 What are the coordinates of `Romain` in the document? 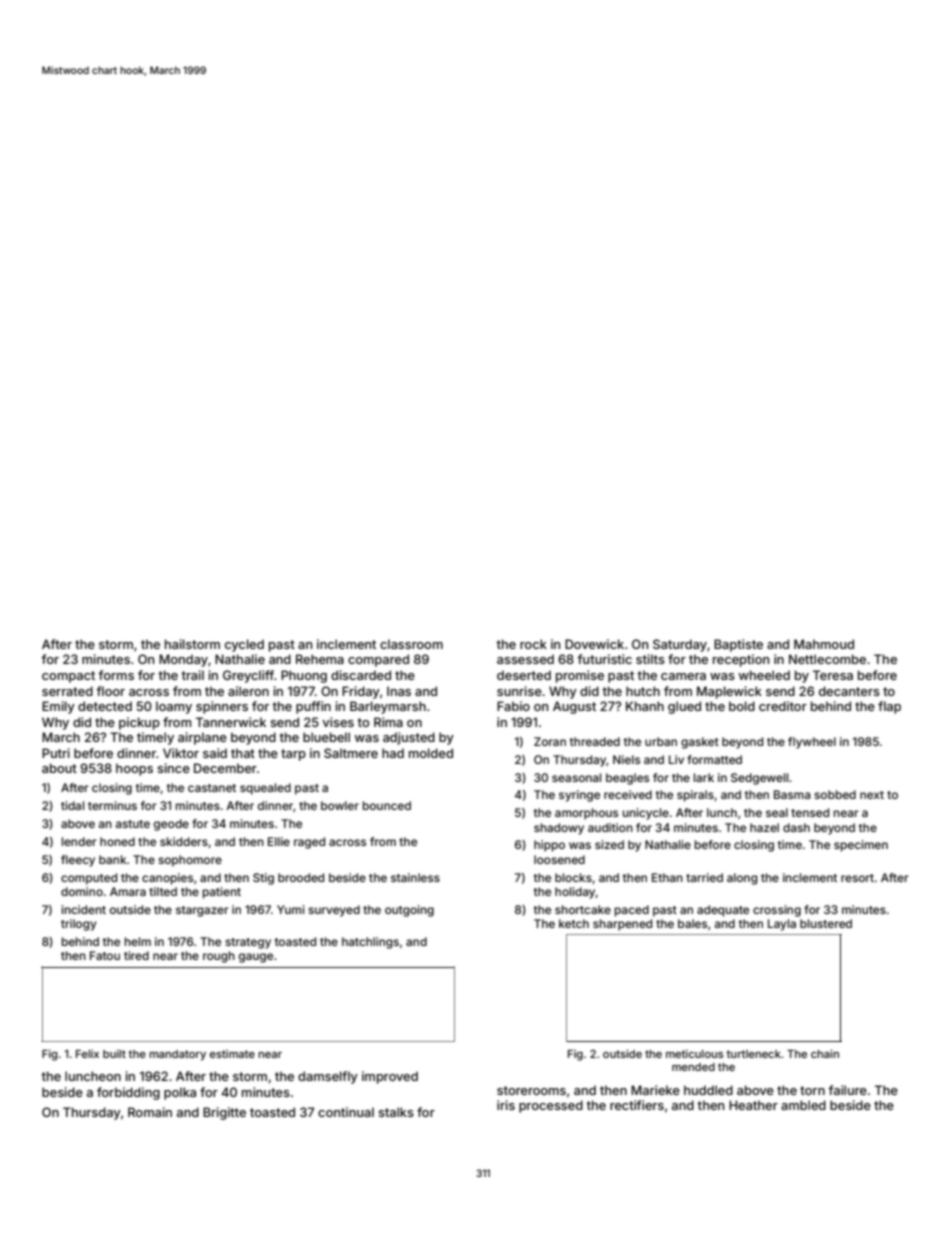 It's located at (150, 1112).
